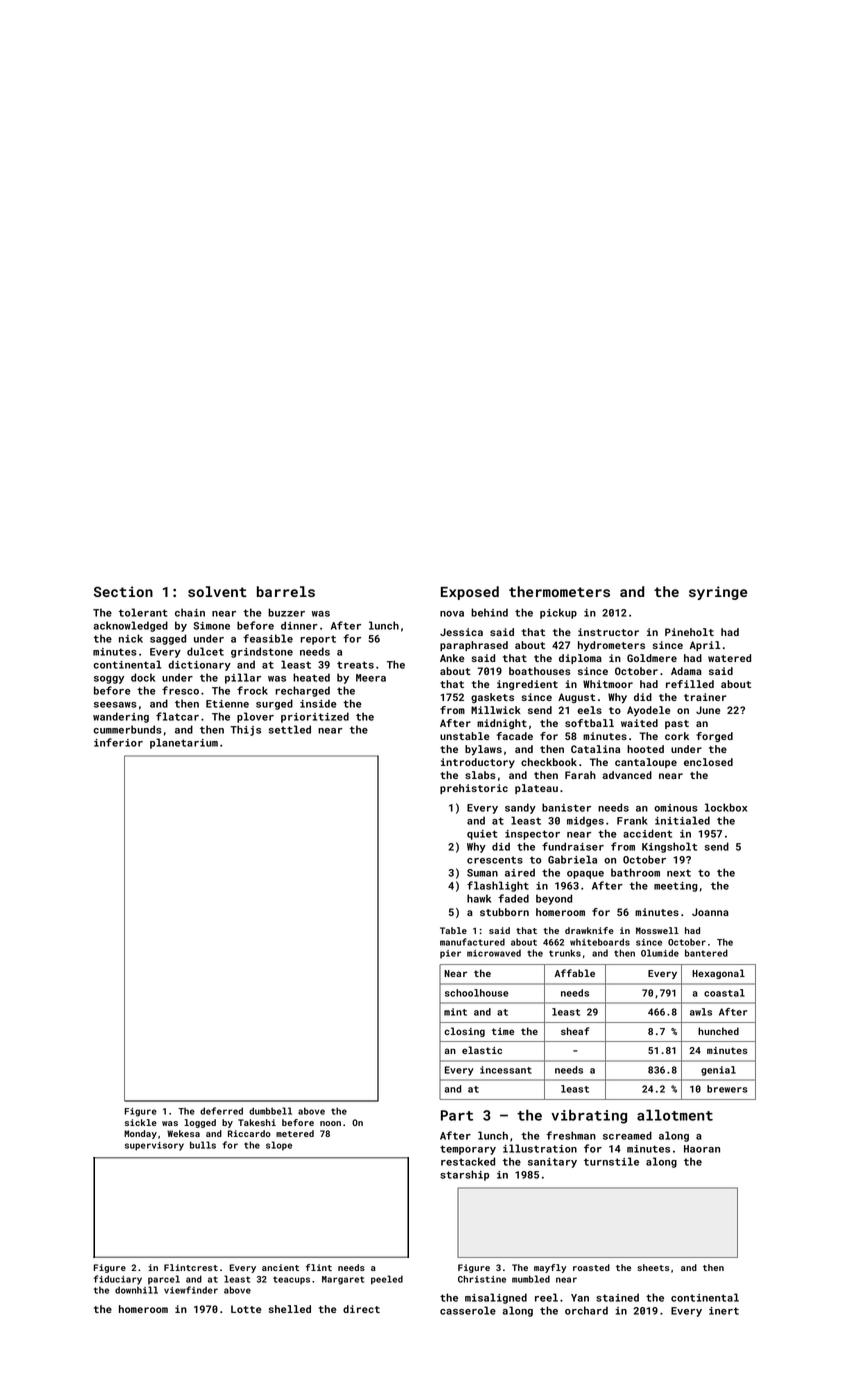 Image resolution: width=849 pixels, height=1400 pixels. Describe the element at coordinates (243, 678) in the document. I see `pillar` at that location.
